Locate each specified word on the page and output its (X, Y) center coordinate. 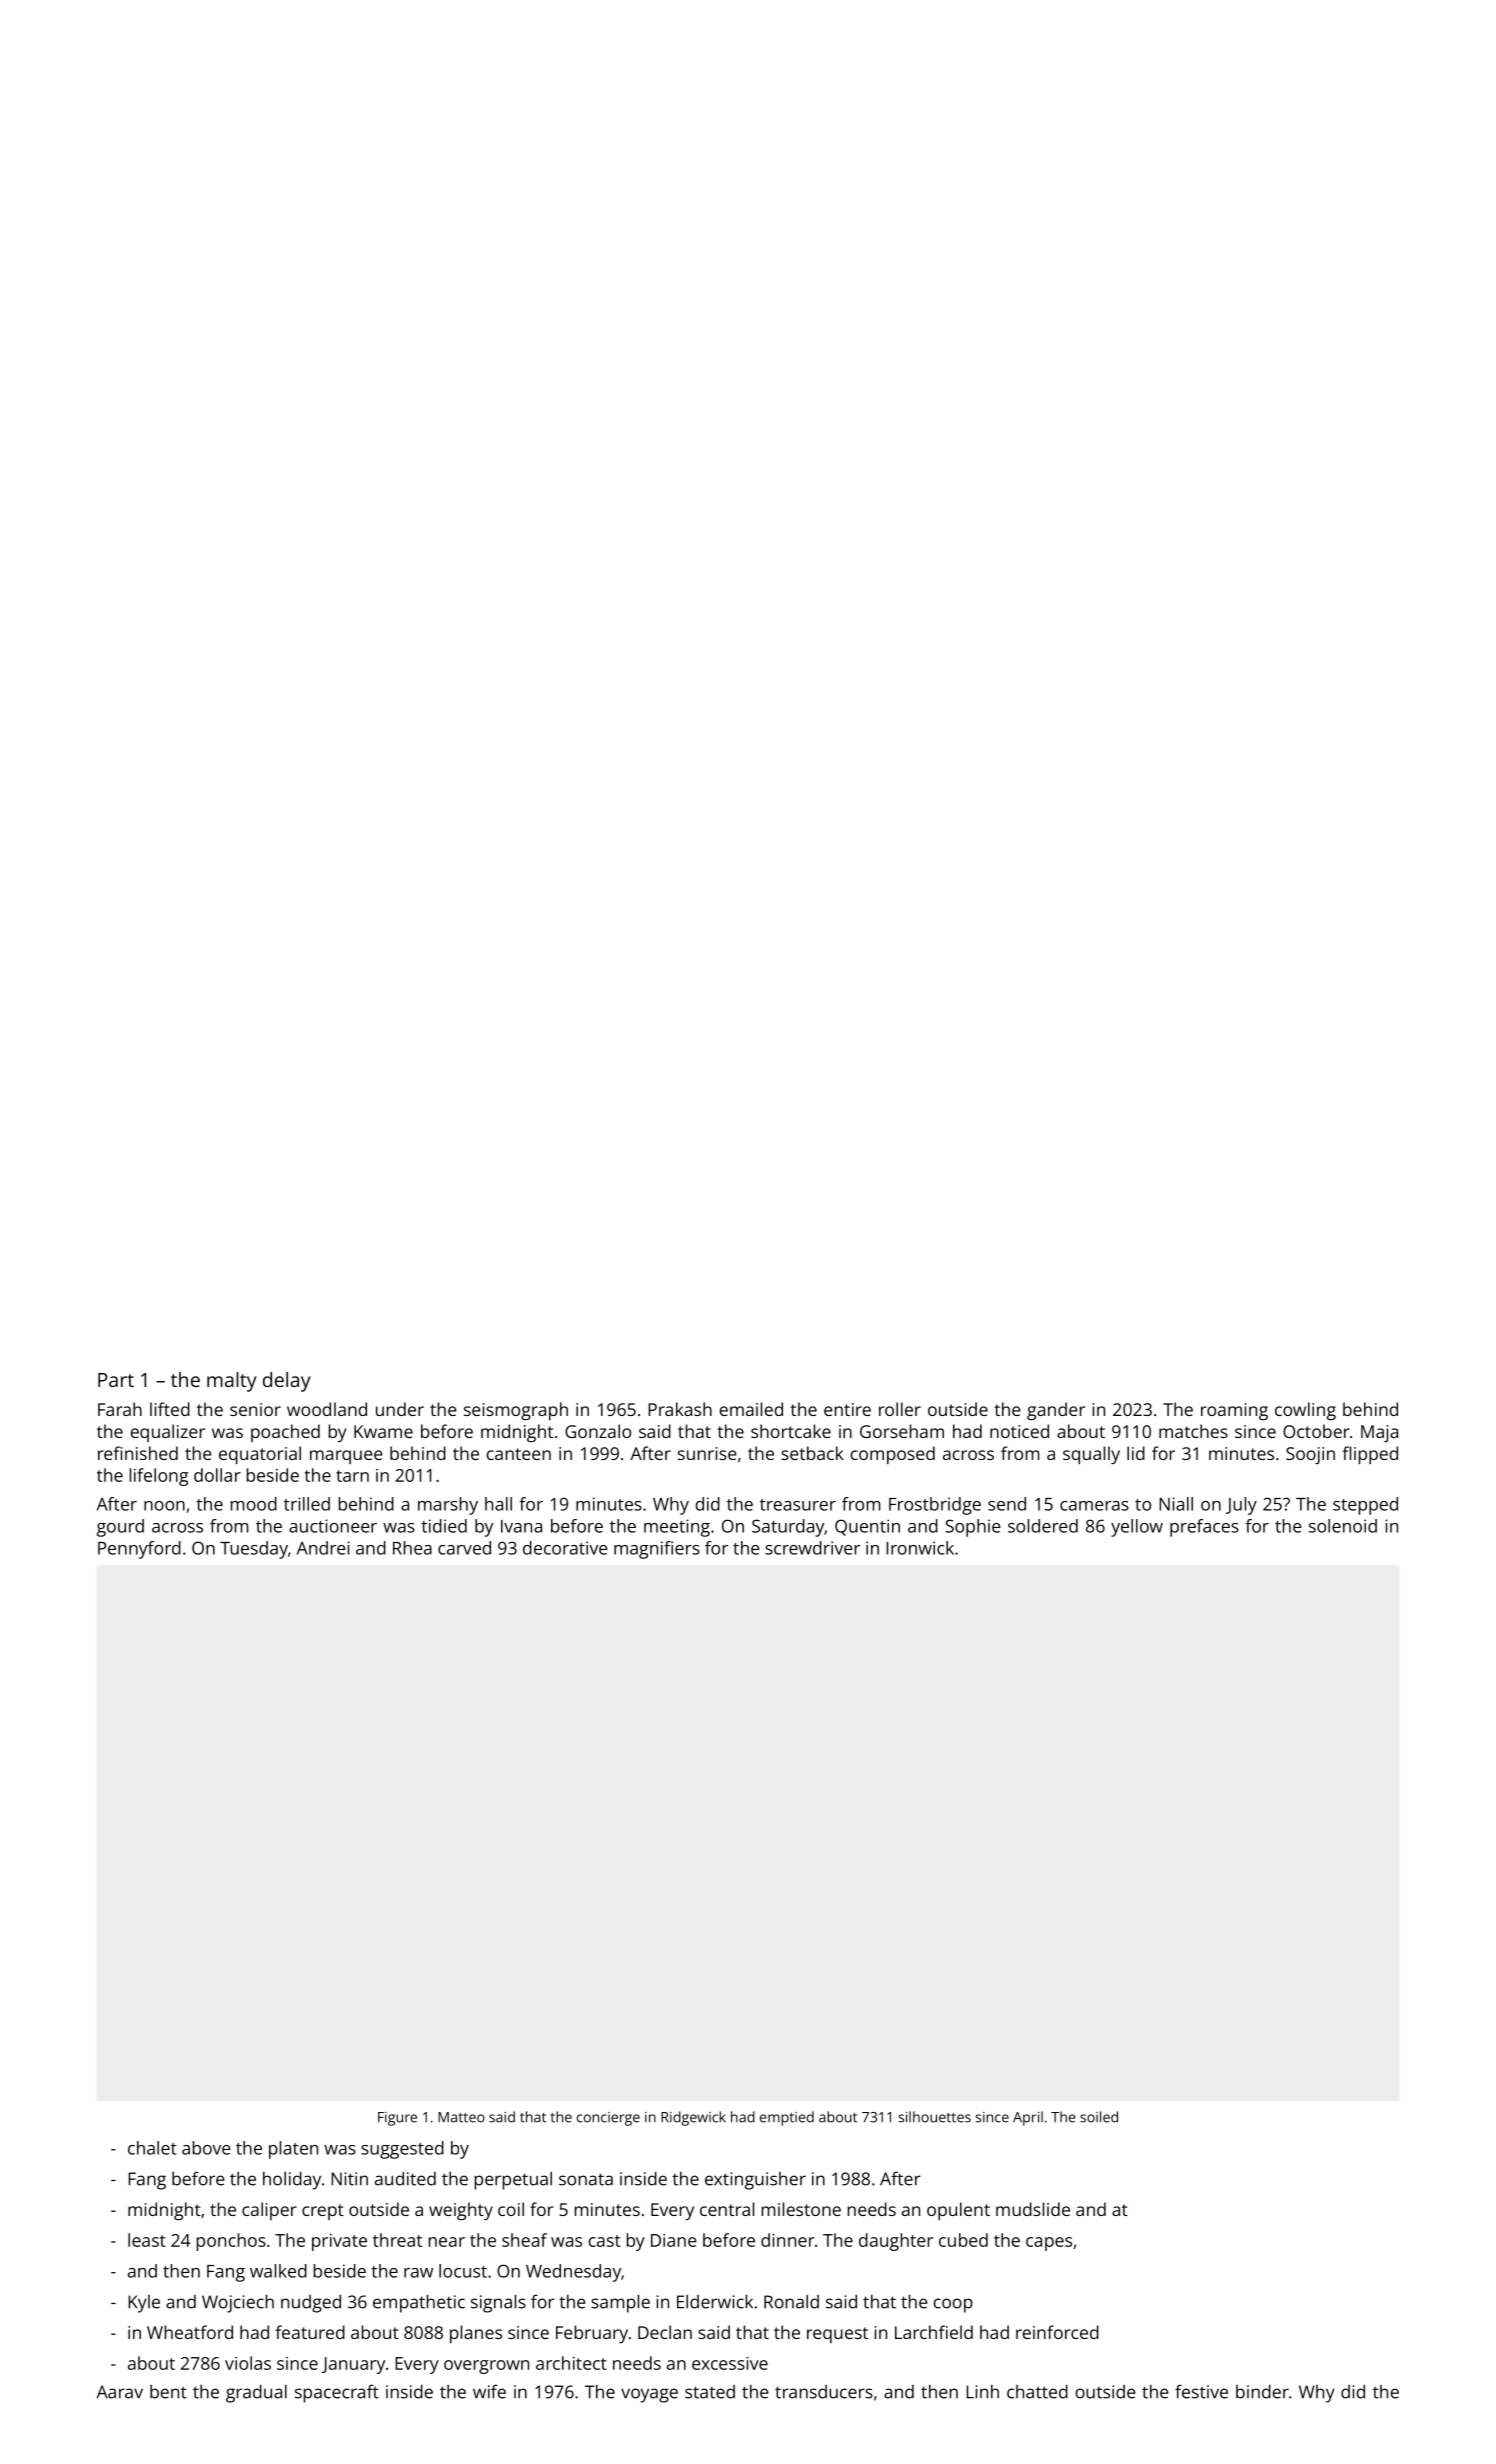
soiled (1099, 2117)
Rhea (412, 1548)
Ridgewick (693, 2118)
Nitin (349, 2179)
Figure (397, 2119)
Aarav (120, 2392)
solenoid (1343, 1526)
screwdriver (812, 1548)
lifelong (159, 1477)
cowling (1305, 1411)
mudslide (1033, 2209)
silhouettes (934, 2117)
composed (893, 1455)
